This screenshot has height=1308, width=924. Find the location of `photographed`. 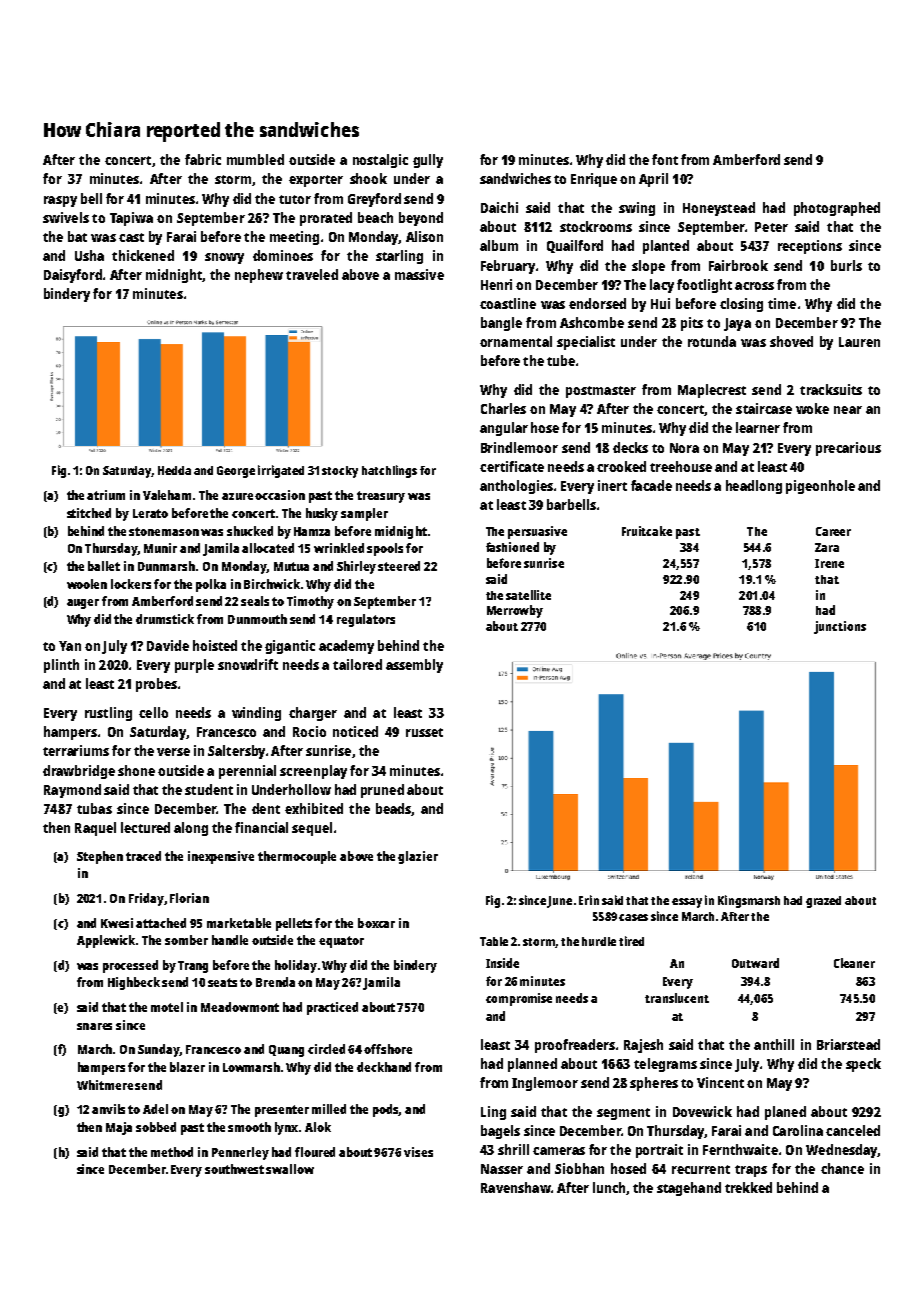

photographed is located at coordinates (837, 209).
